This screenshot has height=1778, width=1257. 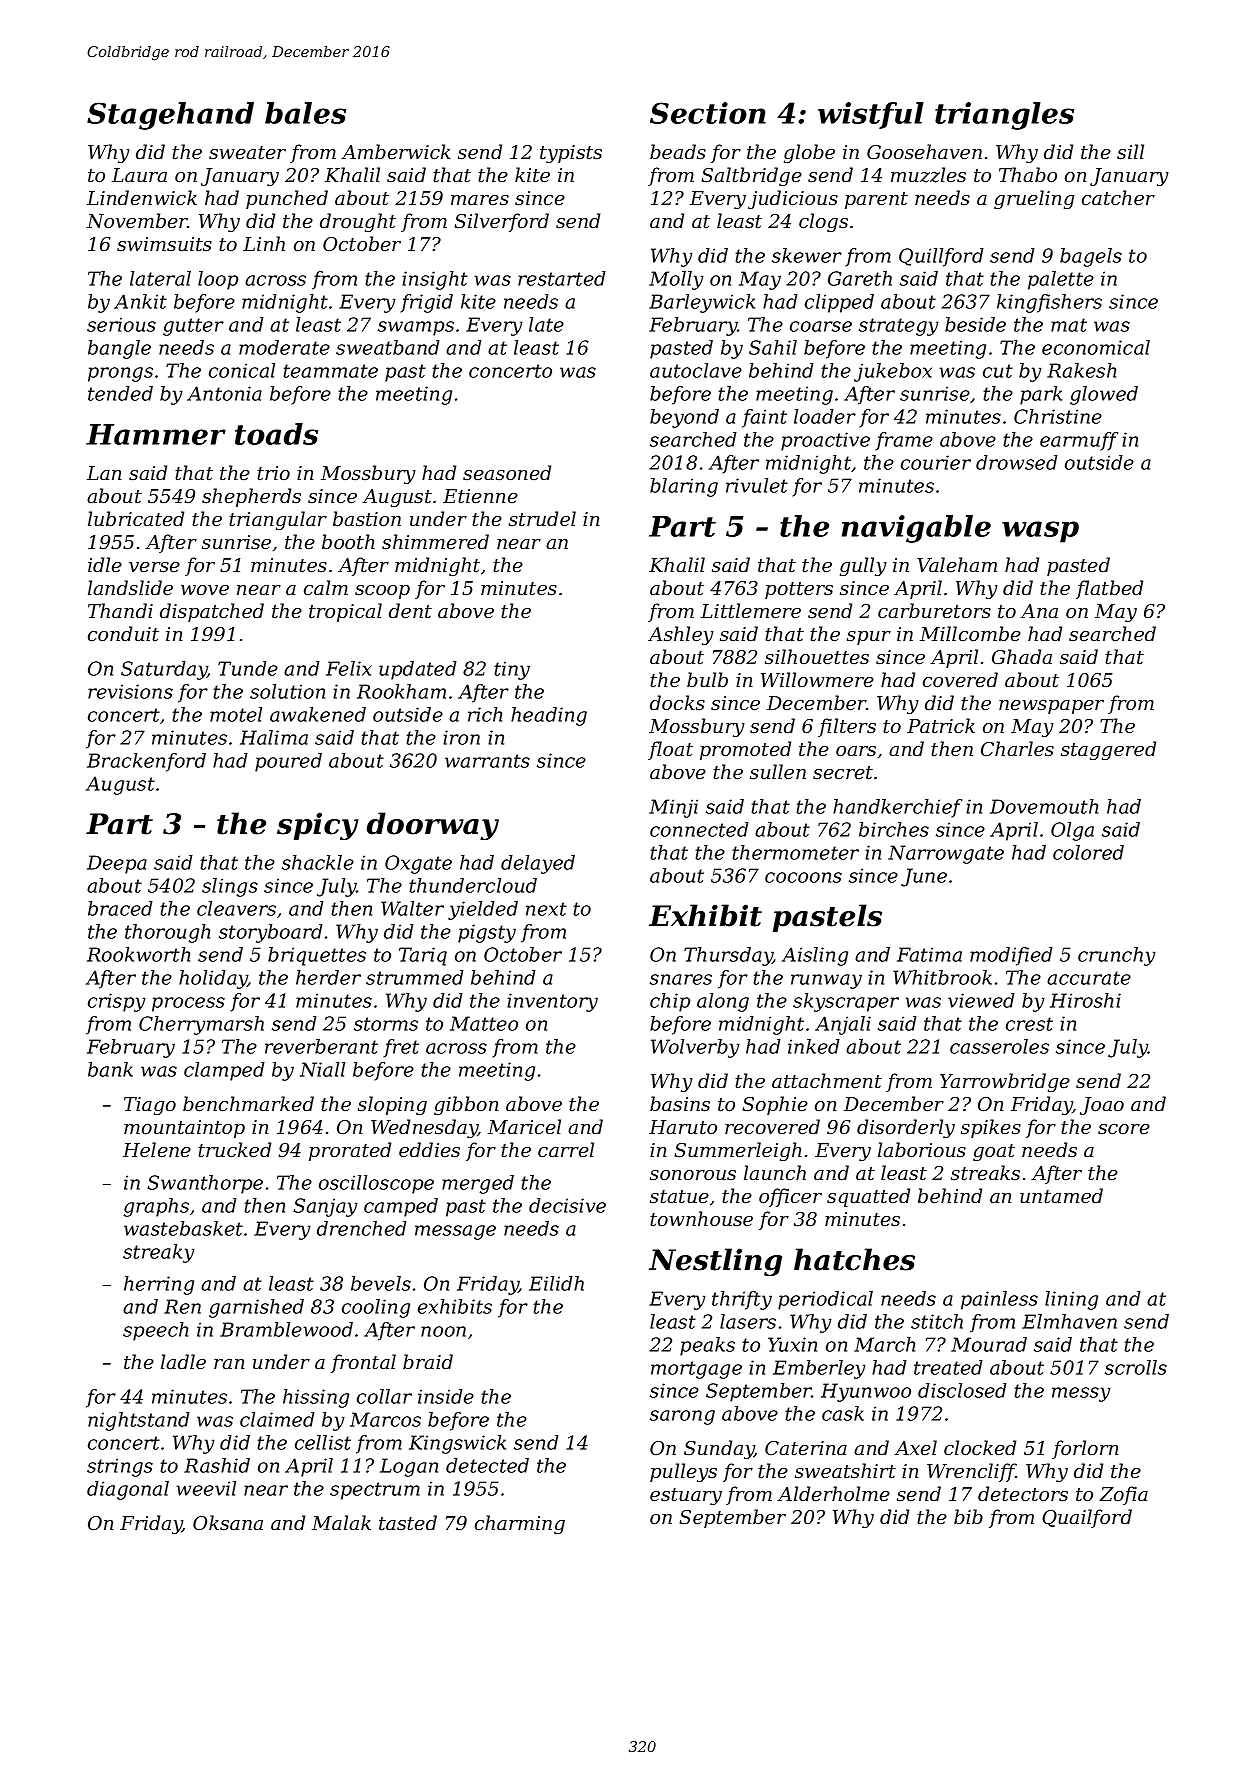 I want to click on typists, so click(x=571, y=154).
